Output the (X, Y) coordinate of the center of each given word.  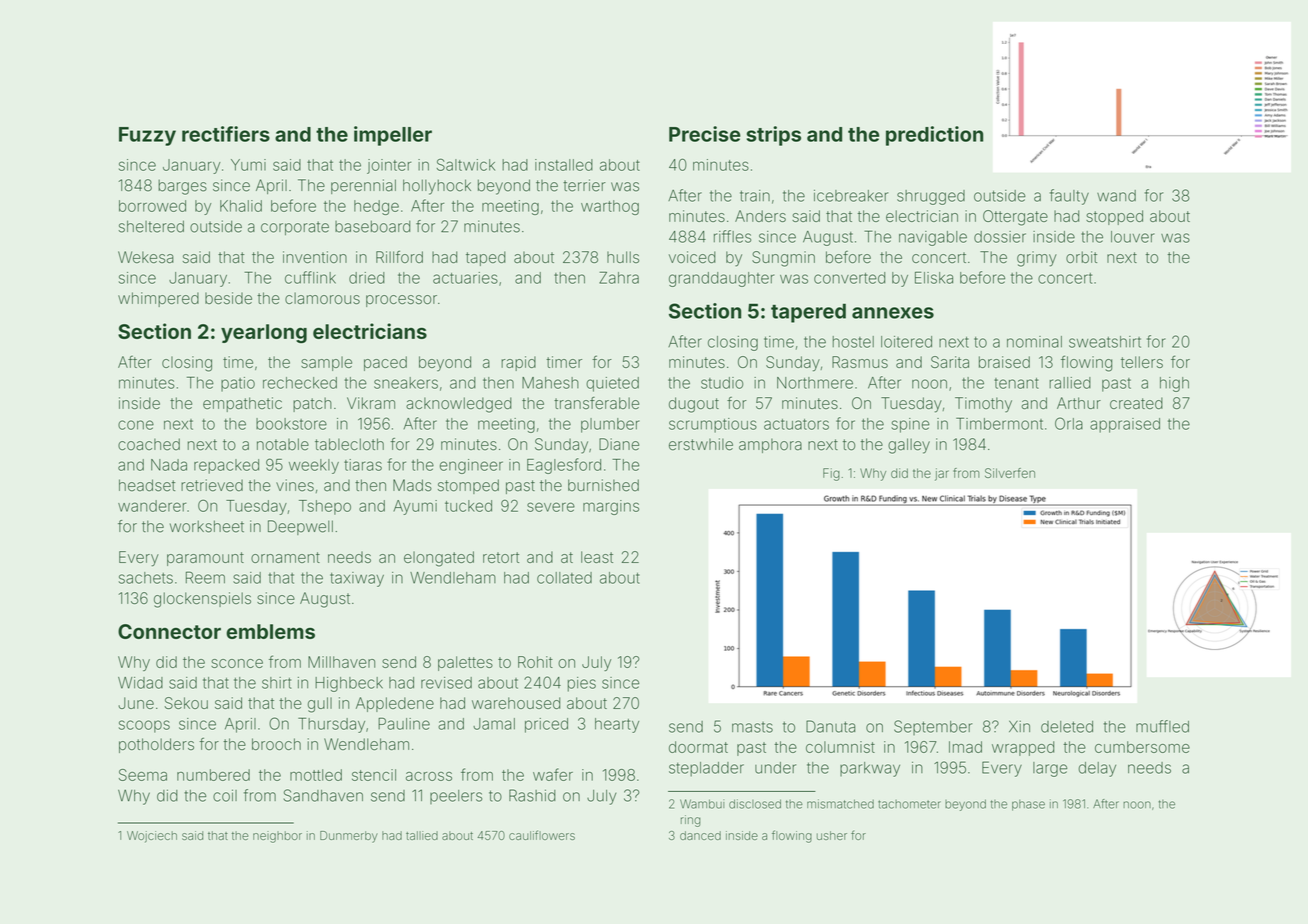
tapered (808, 313)
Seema (143, 775)
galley (909, 446)
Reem (205, 577)
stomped (468, 486)
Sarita (950, 362)
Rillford (399, 256)
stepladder (706, 769)
